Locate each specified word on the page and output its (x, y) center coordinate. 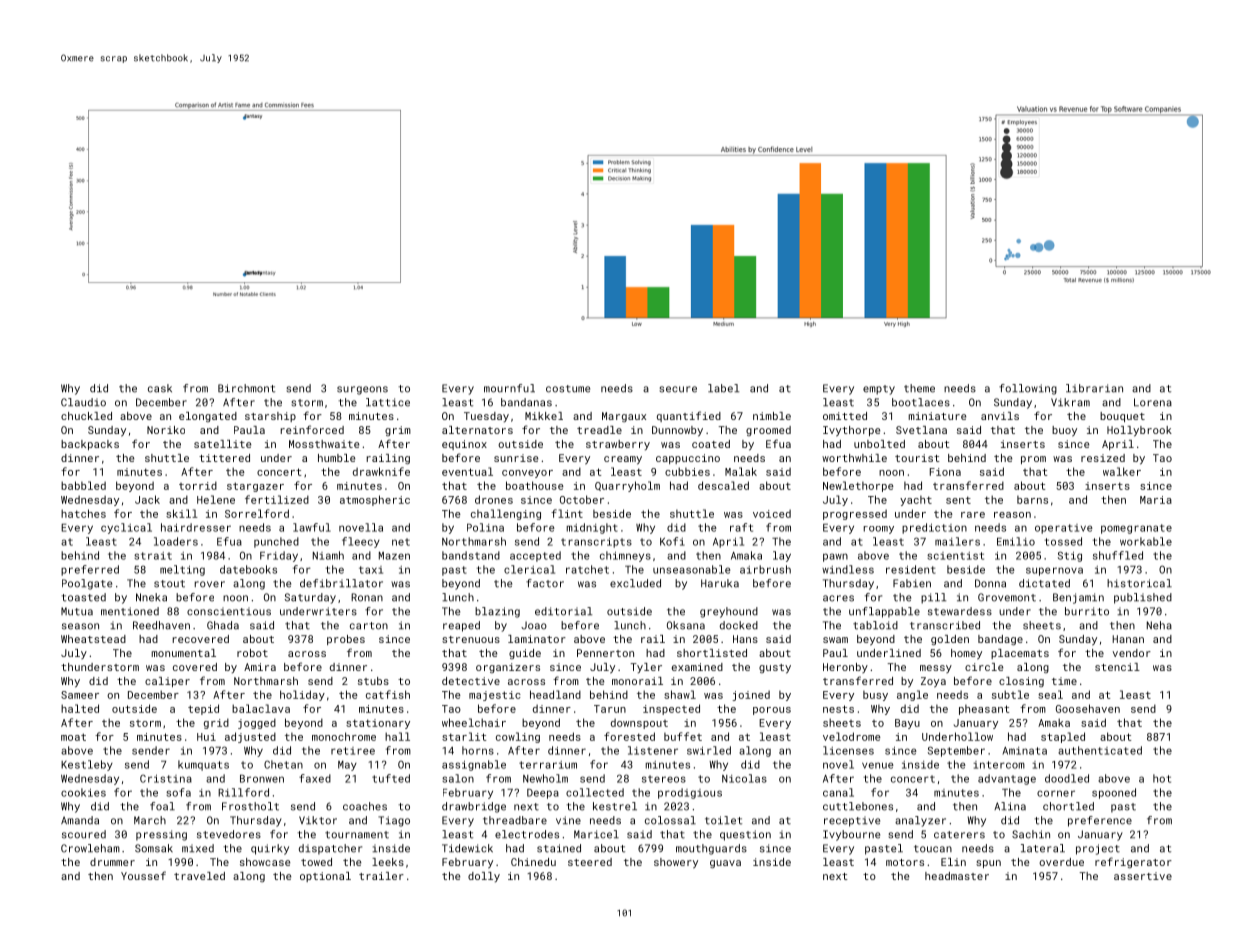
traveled (199, 876)
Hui (206, 737)
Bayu (907, 724)
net (401, 542)
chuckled (86, 416)
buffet (683, 736)
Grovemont (1007, 597)
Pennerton (605, 653)
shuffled (1118, 555)
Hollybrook (1139, 431)
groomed (768, 431)
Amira (260, 667)
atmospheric (375, 500)
